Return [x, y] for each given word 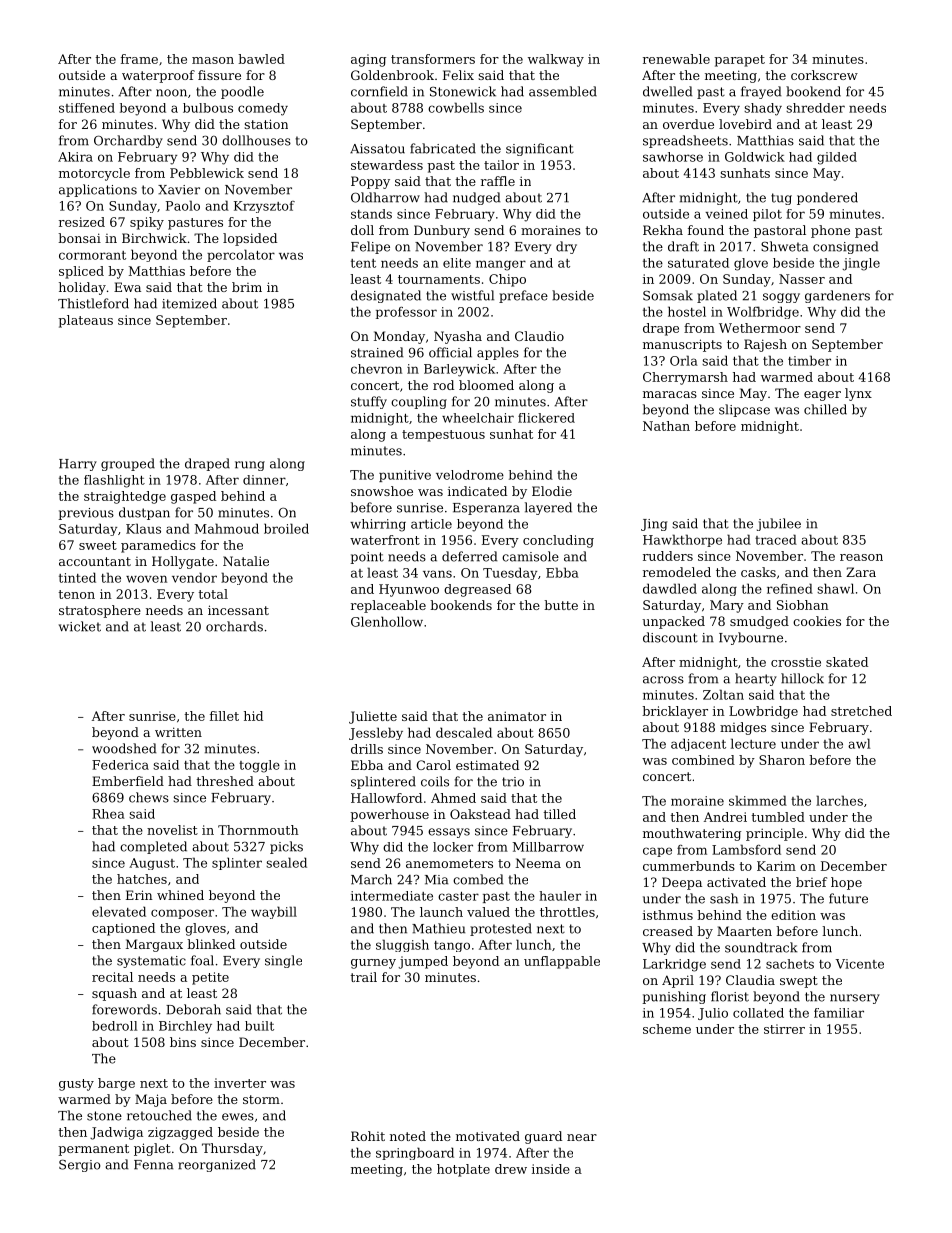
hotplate [463, 1170]
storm [261, 1099]
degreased [477, 590]
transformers [433, 59]
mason [213, 60]
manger [501, 265]
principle [774, 834]
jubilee [779, 524]
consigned [845, 247]
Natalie [246, 561]
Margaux [154, 945]
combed [478, 879]
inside [551, 1169]
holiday [82, 288]
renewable [676, 59]
